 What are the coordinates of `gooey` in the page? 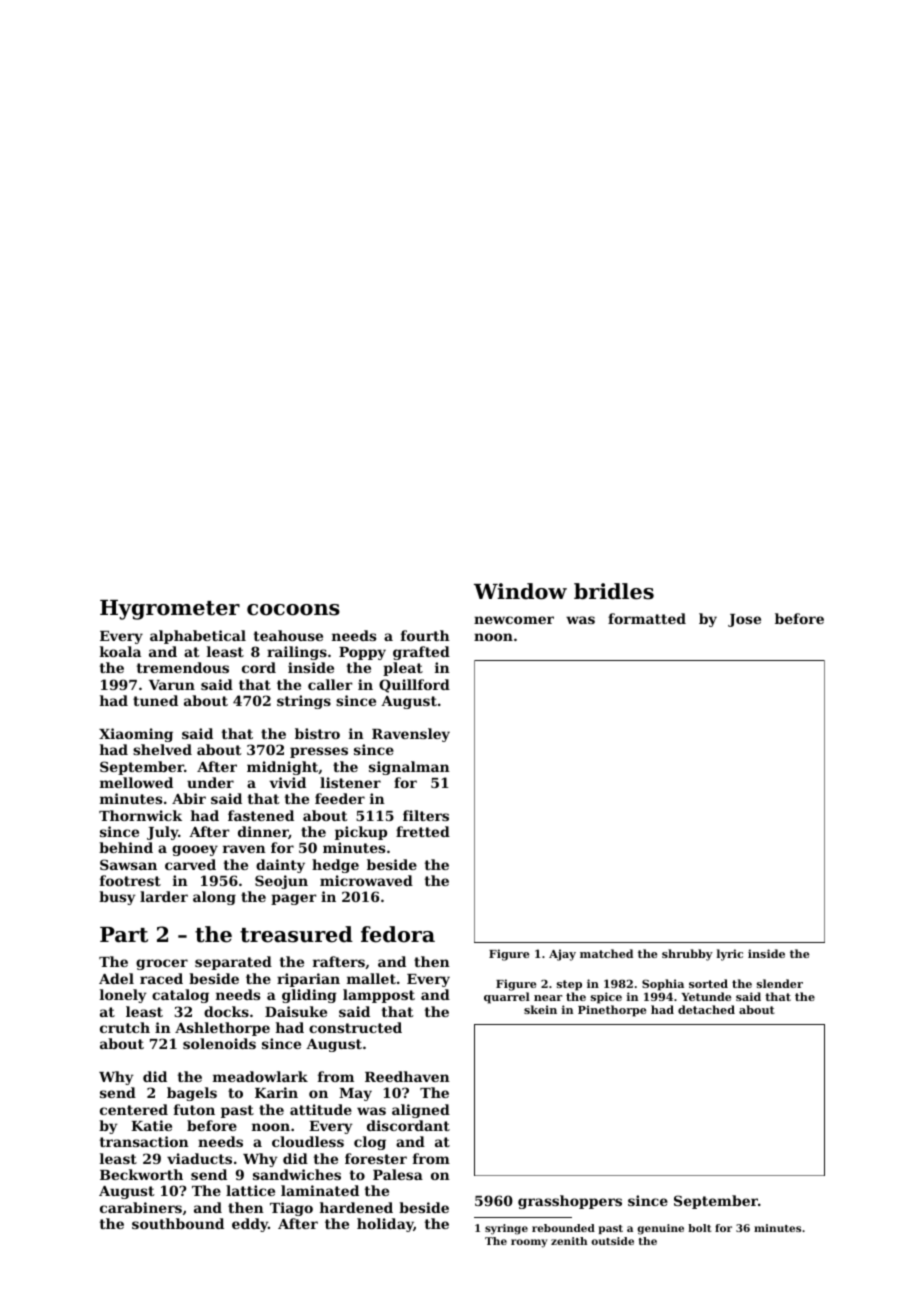 It's located at (195, 850).
